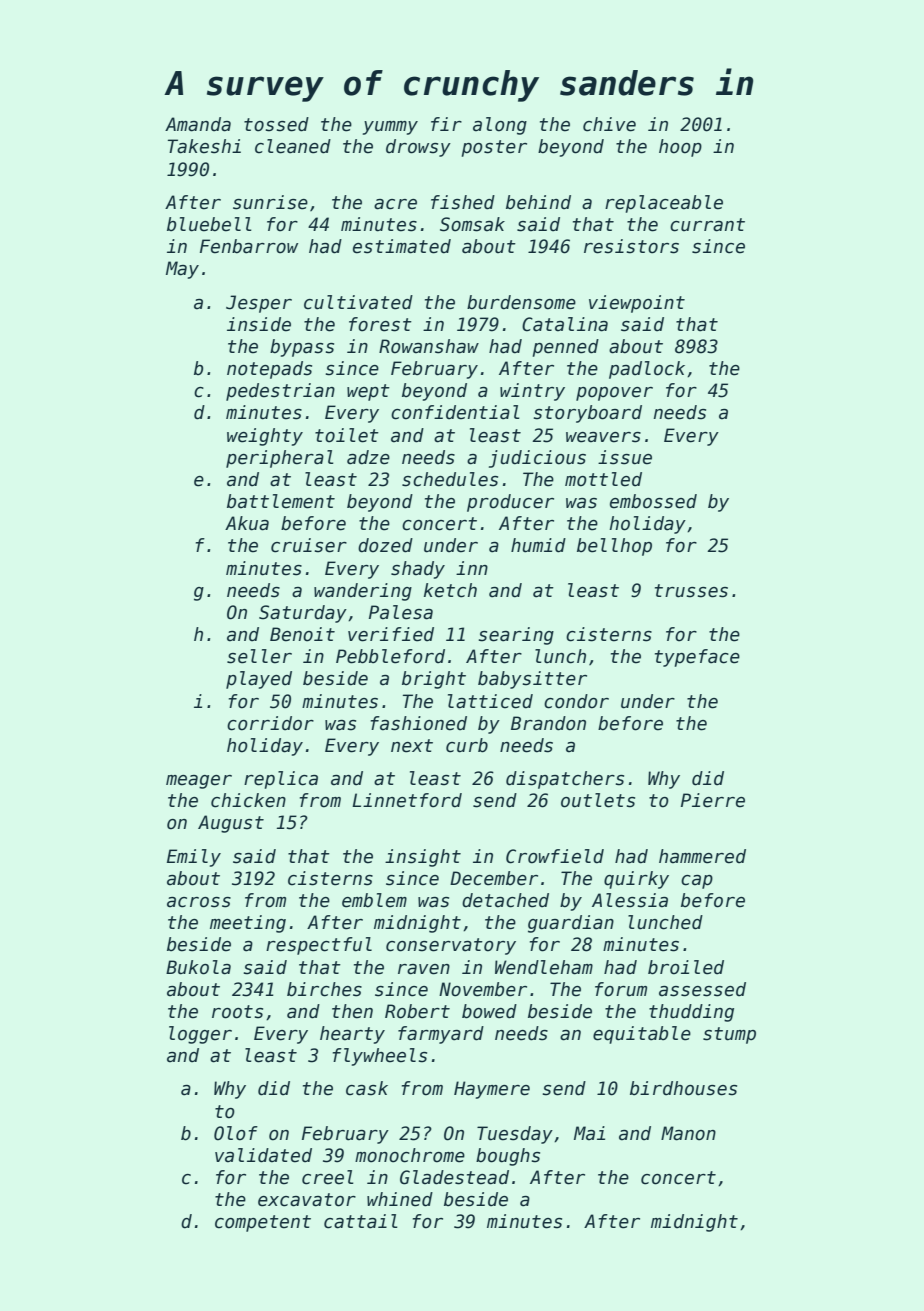 The height and width of the document is (1311, 924). What do you see at coordinates (363, 592) in the document?
I see `wandering` at bounding box center [363, 592].
